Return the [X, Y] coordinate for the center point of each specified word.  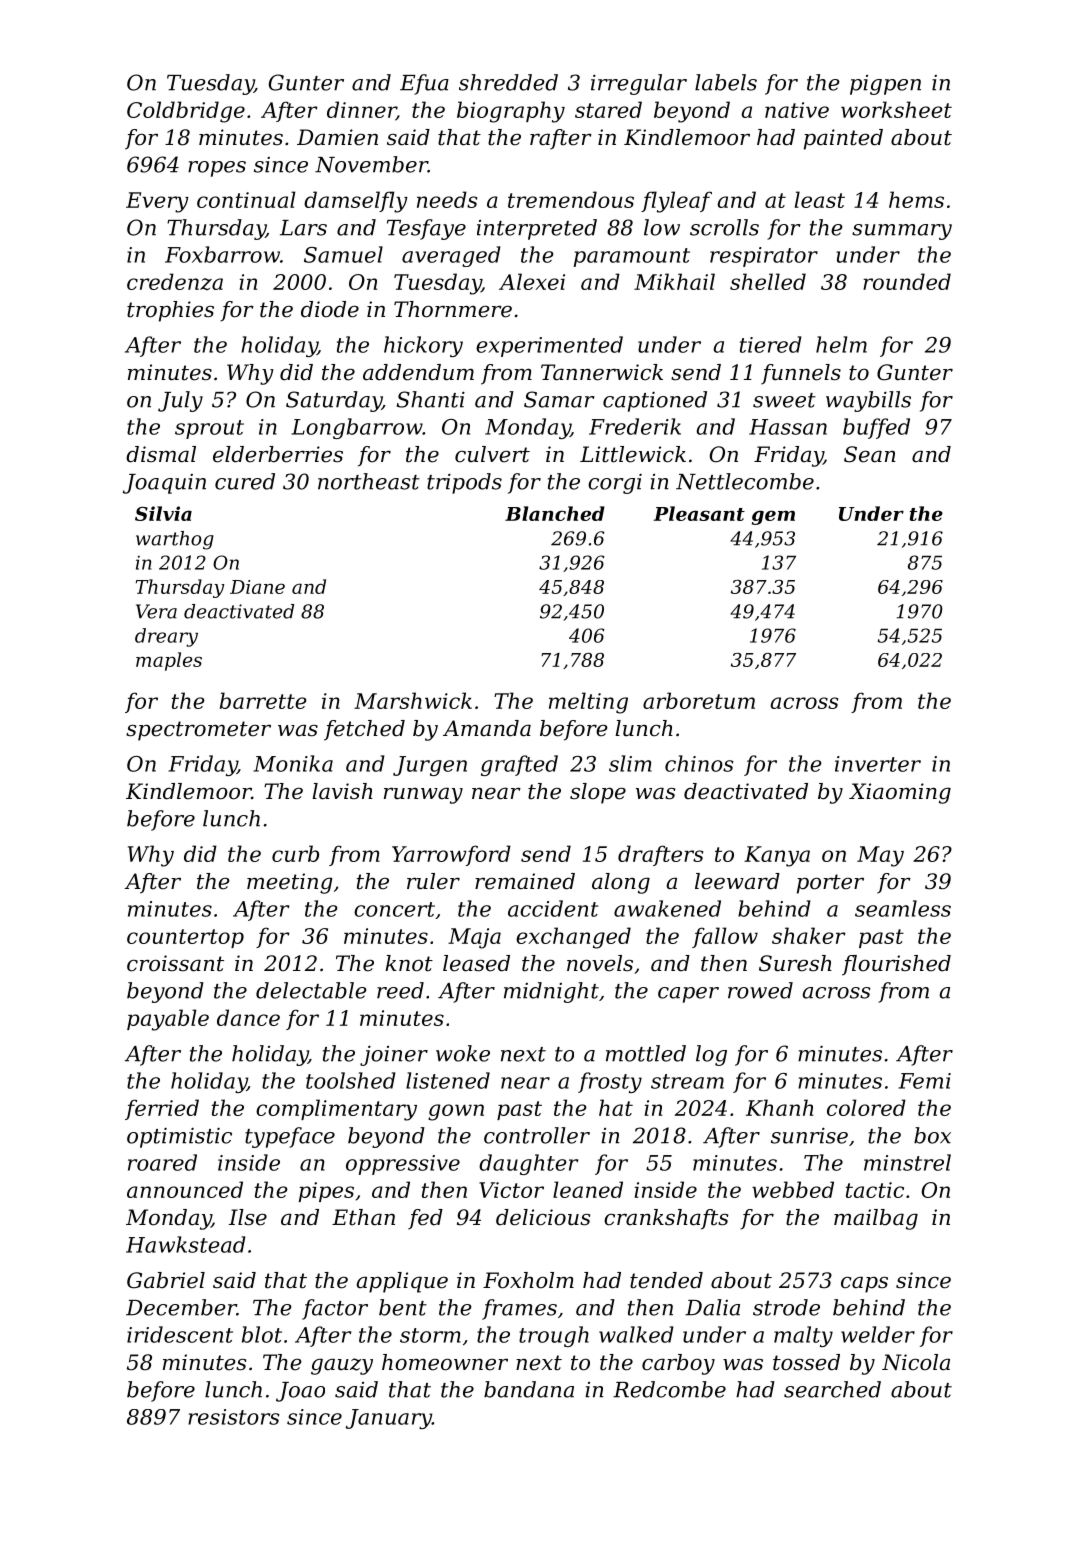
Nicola [916, 1362]
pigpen [885, 85]
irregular [639, 84]
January [389, 1419]
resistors [234, 1417]
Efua [424, 84]
